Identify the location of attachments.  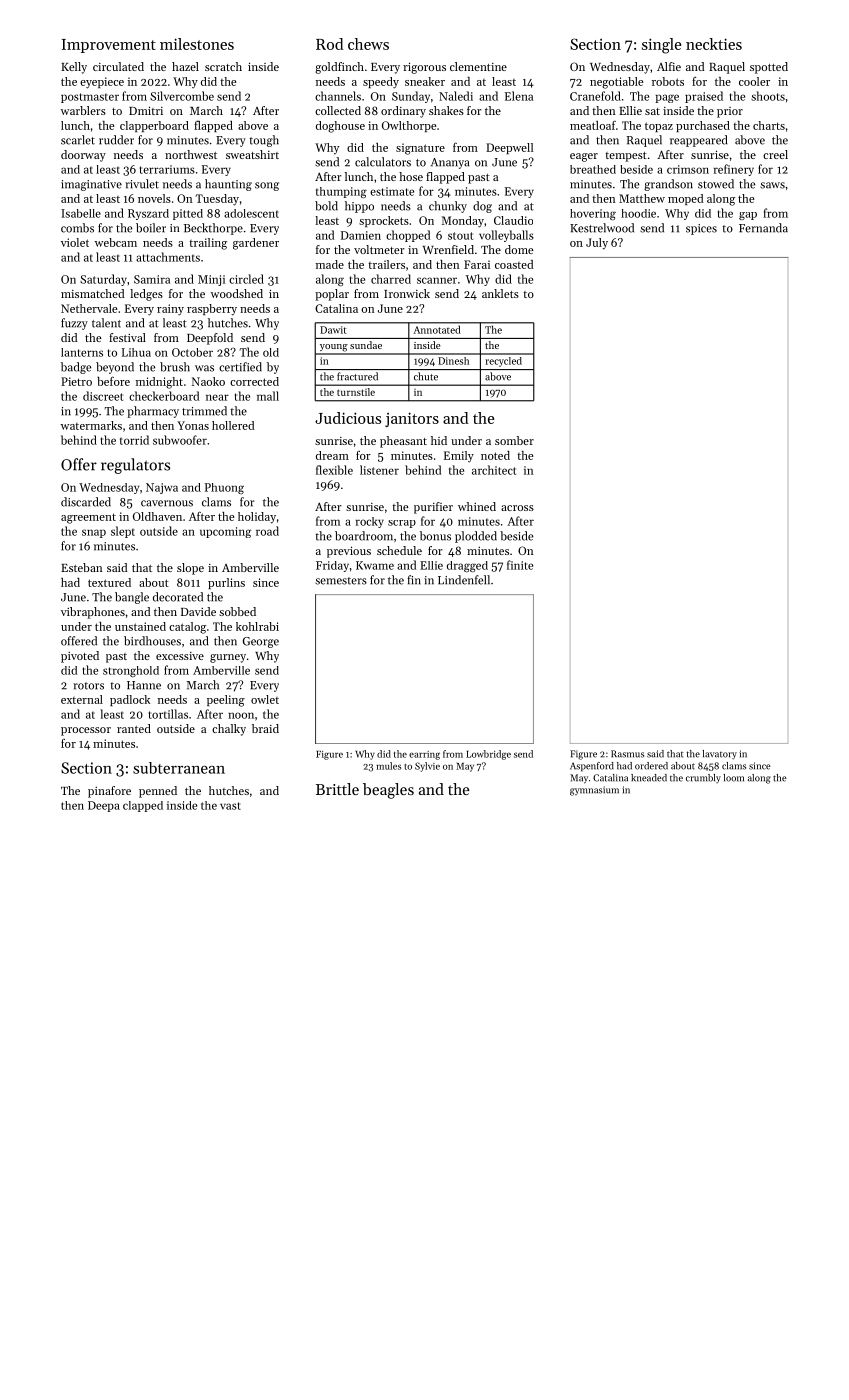
(168, 257).
